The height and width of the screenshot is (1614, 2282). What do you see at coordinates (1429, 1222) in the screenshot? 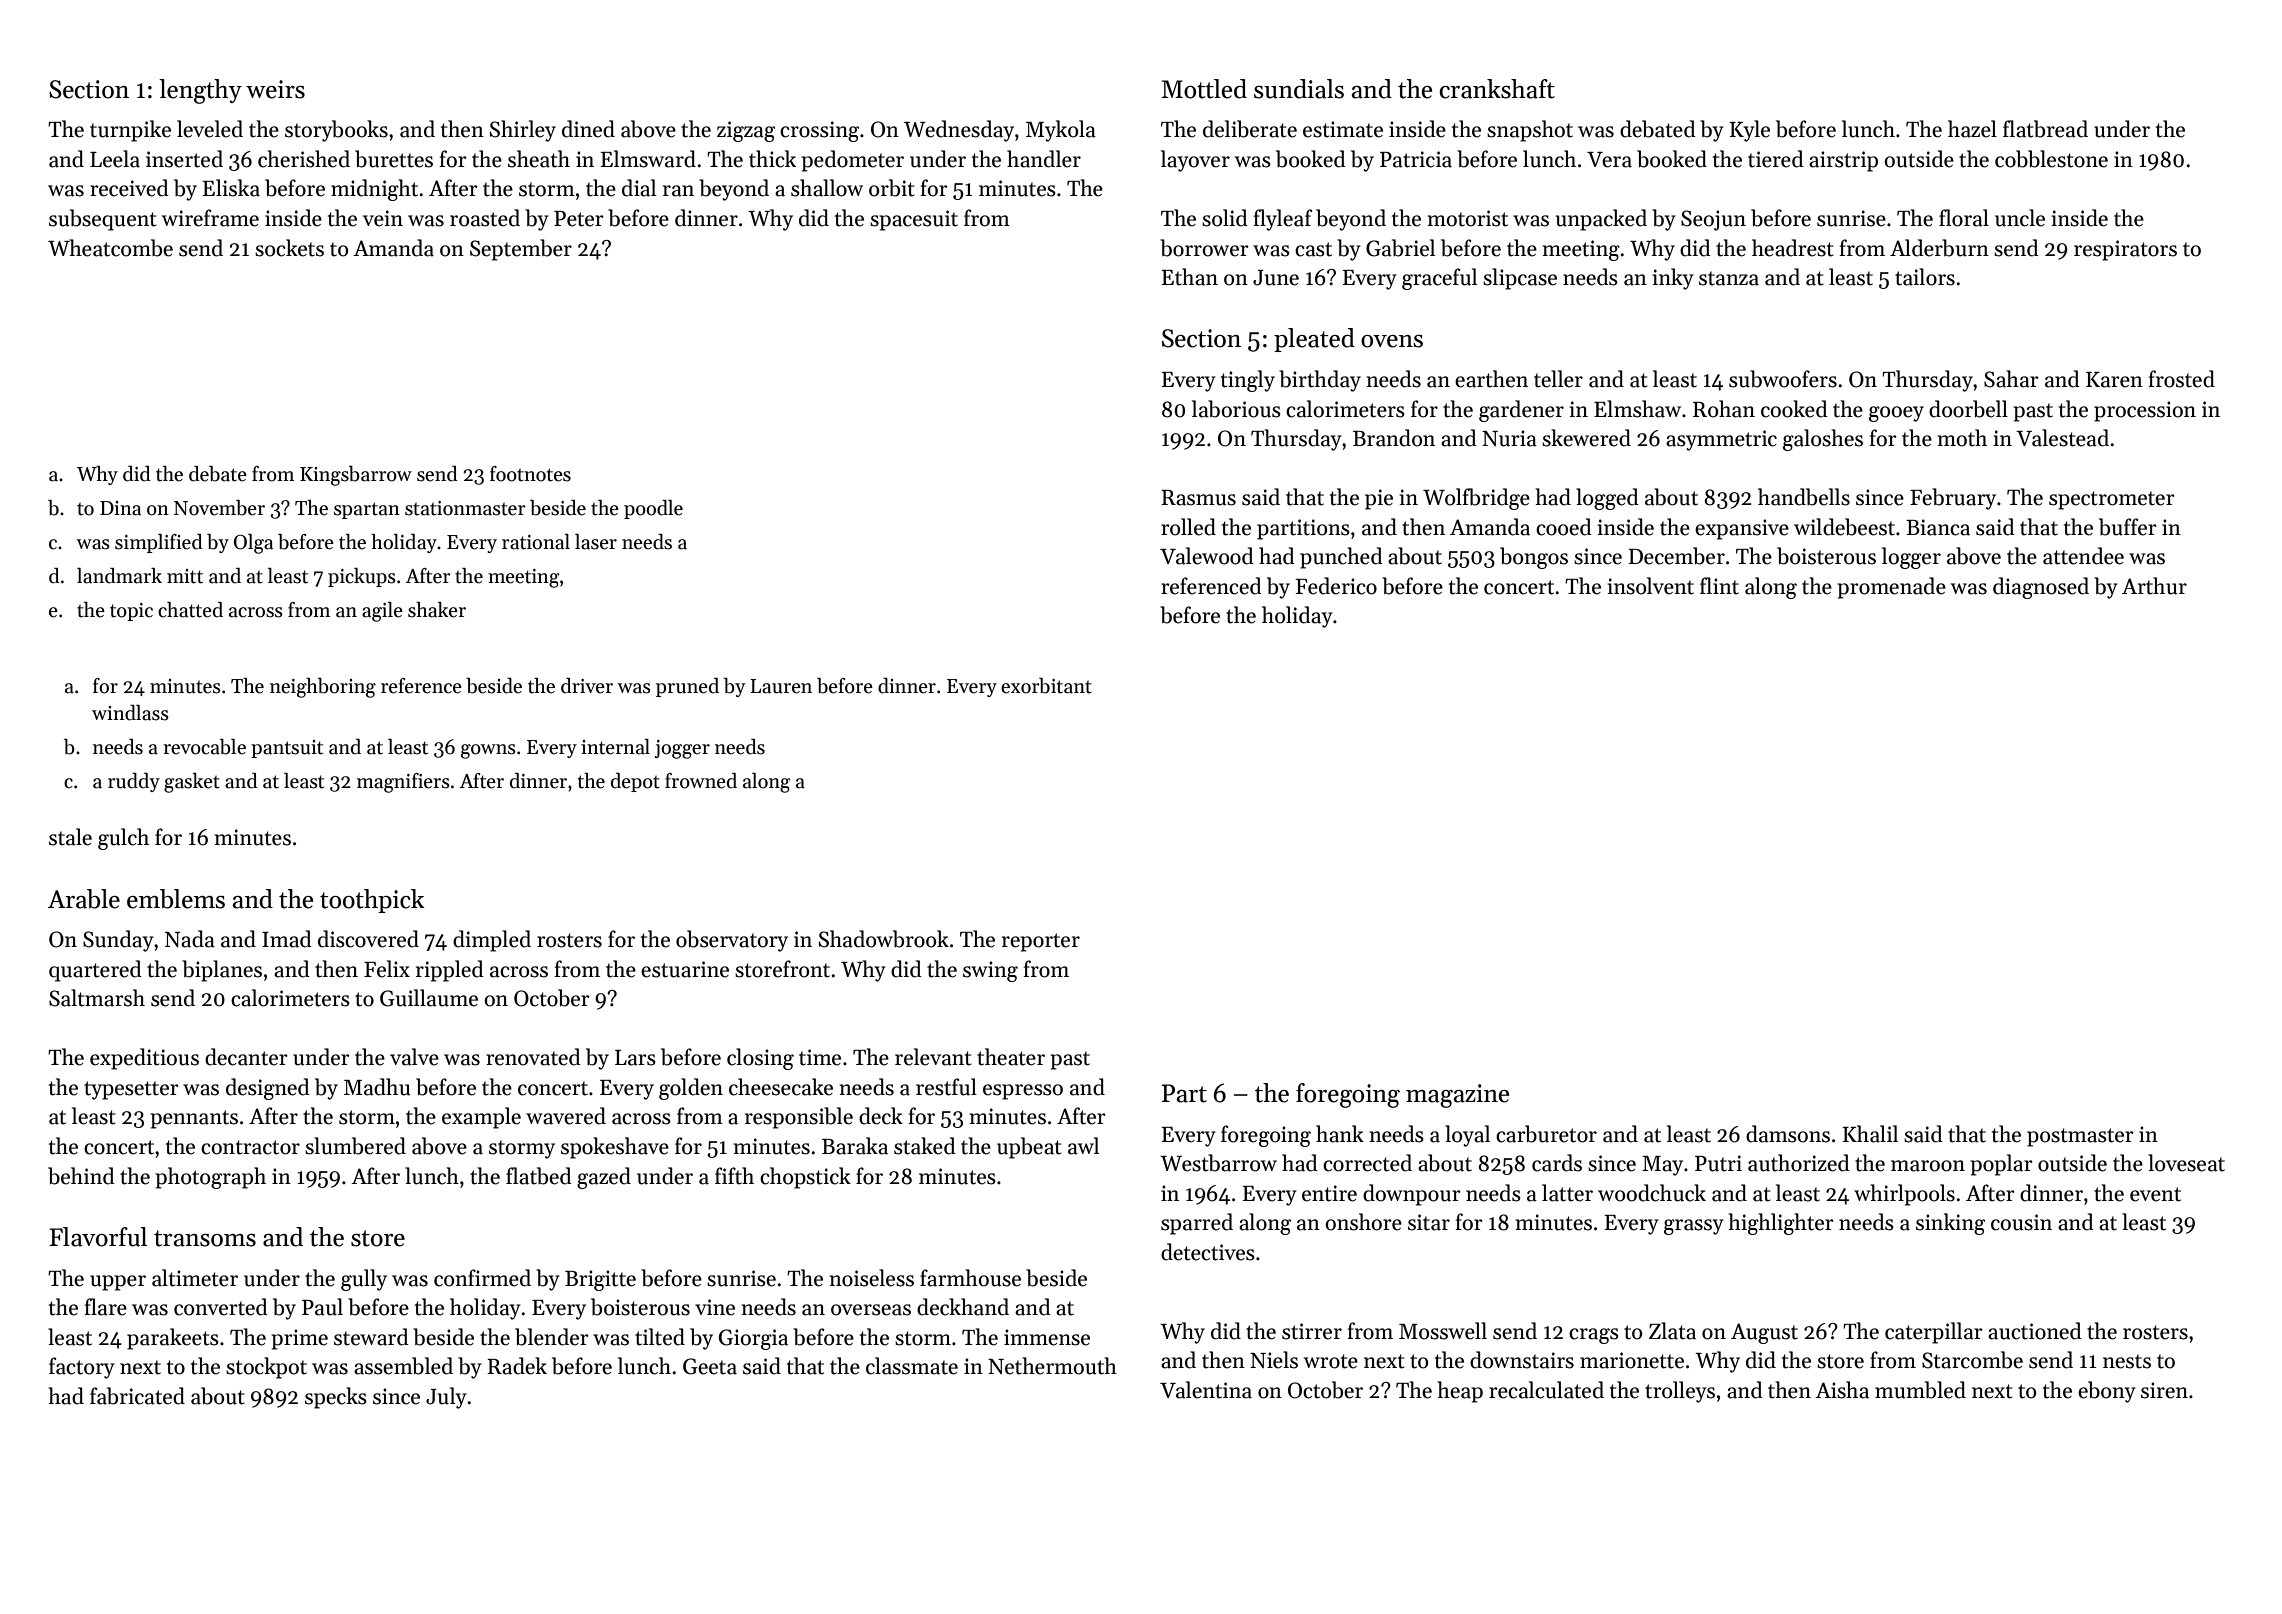
I see `sitar` at bounding box center [1429, 1222].
